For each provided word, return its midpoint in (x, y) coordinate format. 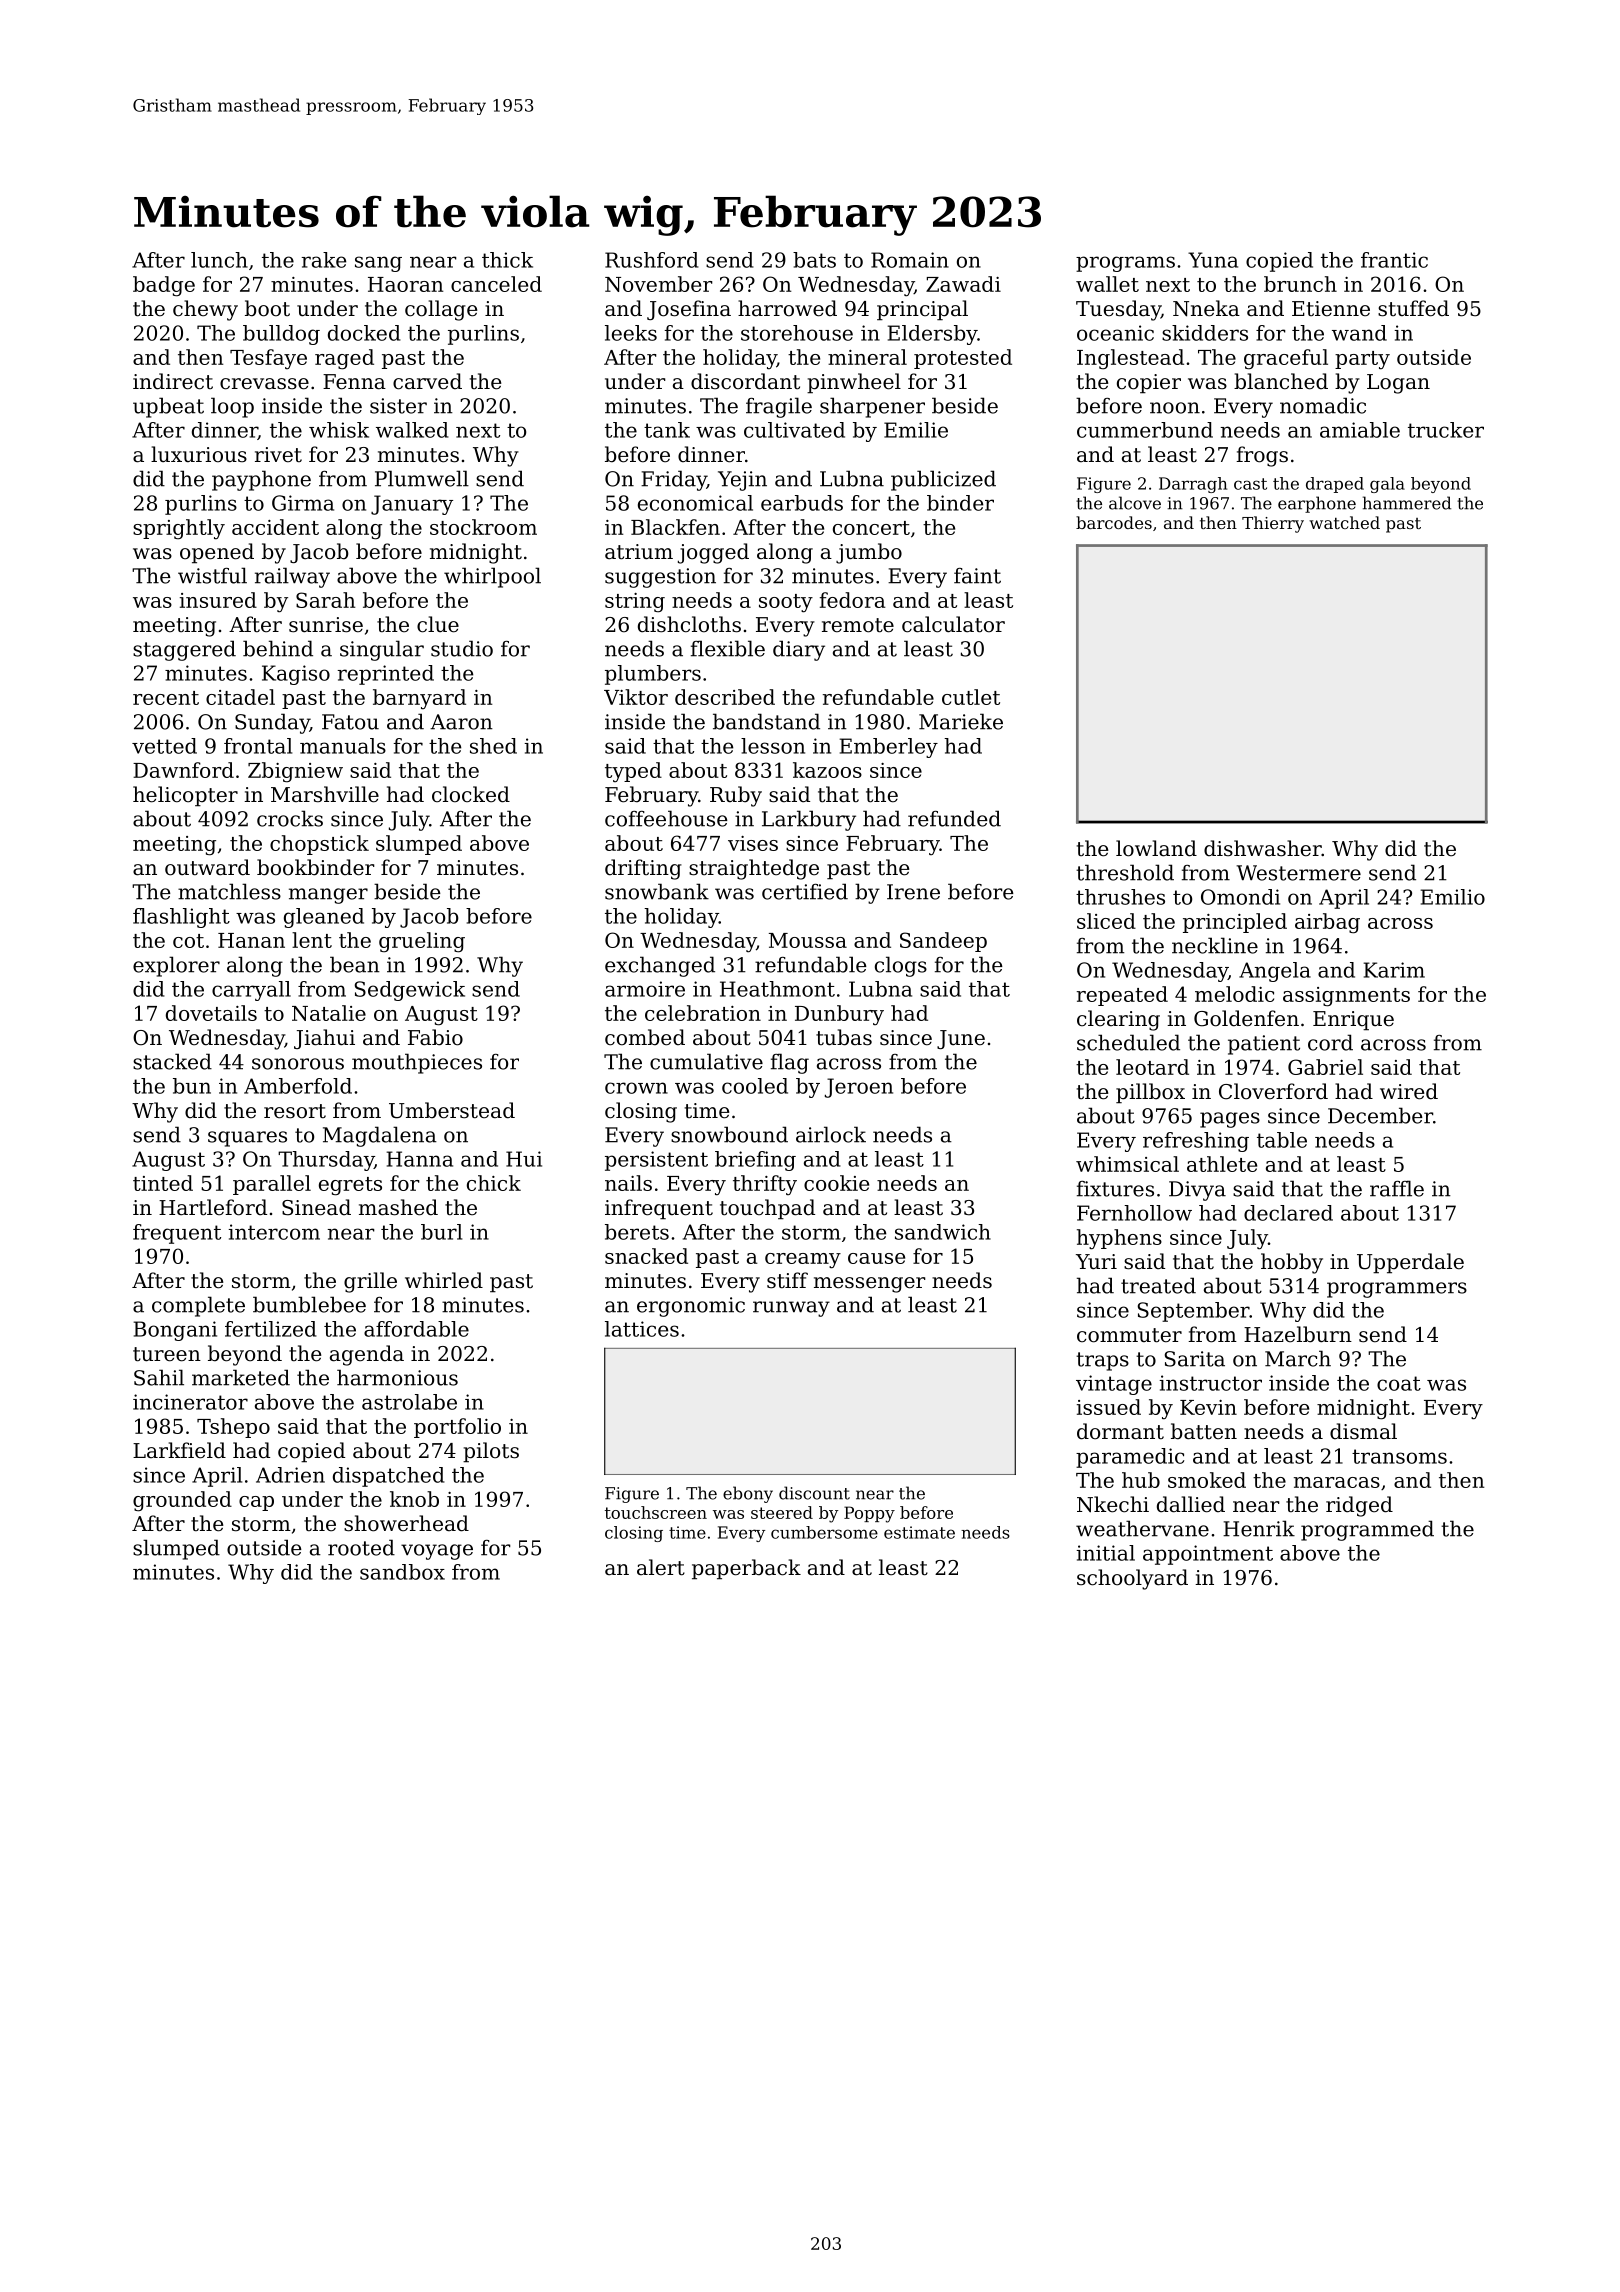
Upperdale (1410, 1263)
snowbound (729, 1134)
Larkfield (179, 1450)
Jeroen (859, 1088)
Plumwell (422, 478)
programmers (1397, 1290)
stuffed (1413, 308)
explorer (176, 966)
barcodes (1114, 522)
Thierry (1273, 524)
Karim (1394, 970)
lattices (642, 1329)
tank (667, 430)
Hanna (419, 1159)
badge (164, 286)
